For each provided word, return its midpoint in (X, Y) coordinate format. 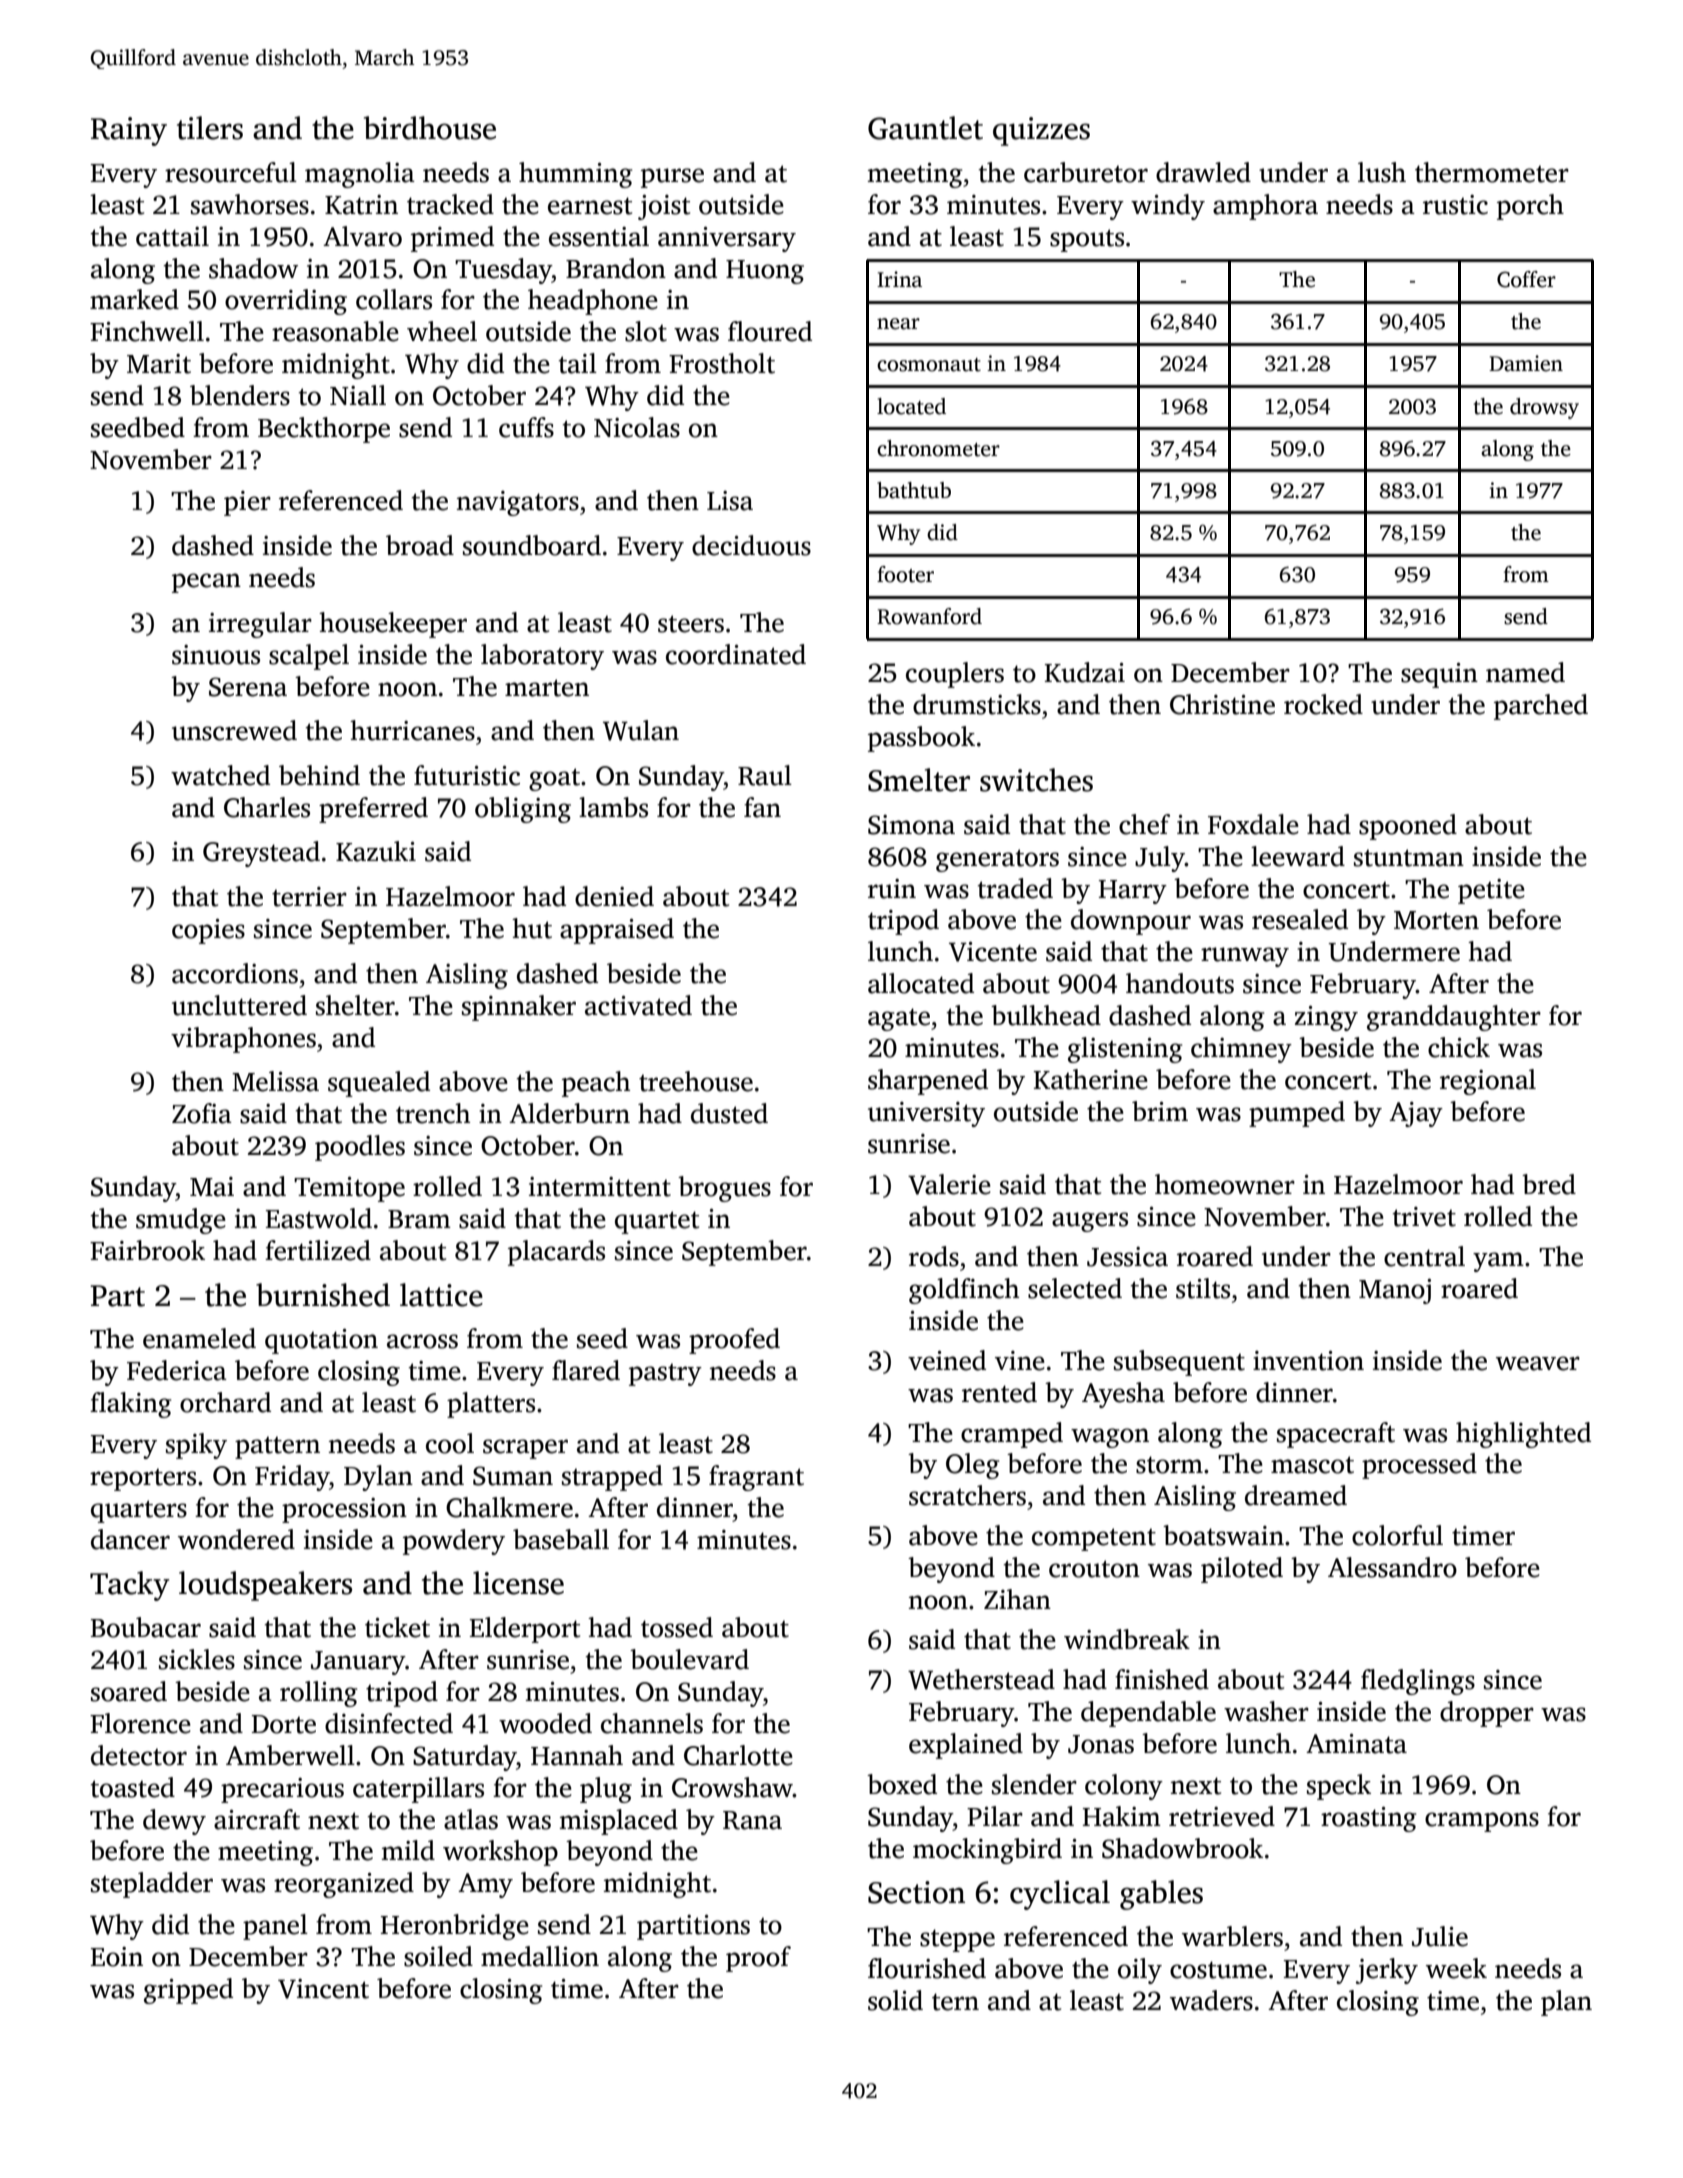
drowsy (1544, 408)
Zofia (202, 1113)
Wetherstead (981, 1679)
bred (1549, 1184)
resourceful (231, 172)
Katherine (1091, 1079)
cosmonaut (929, 365)
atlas (471, 1819)
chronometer (938, 448)
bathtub (914, 490)
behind (319, 775)
